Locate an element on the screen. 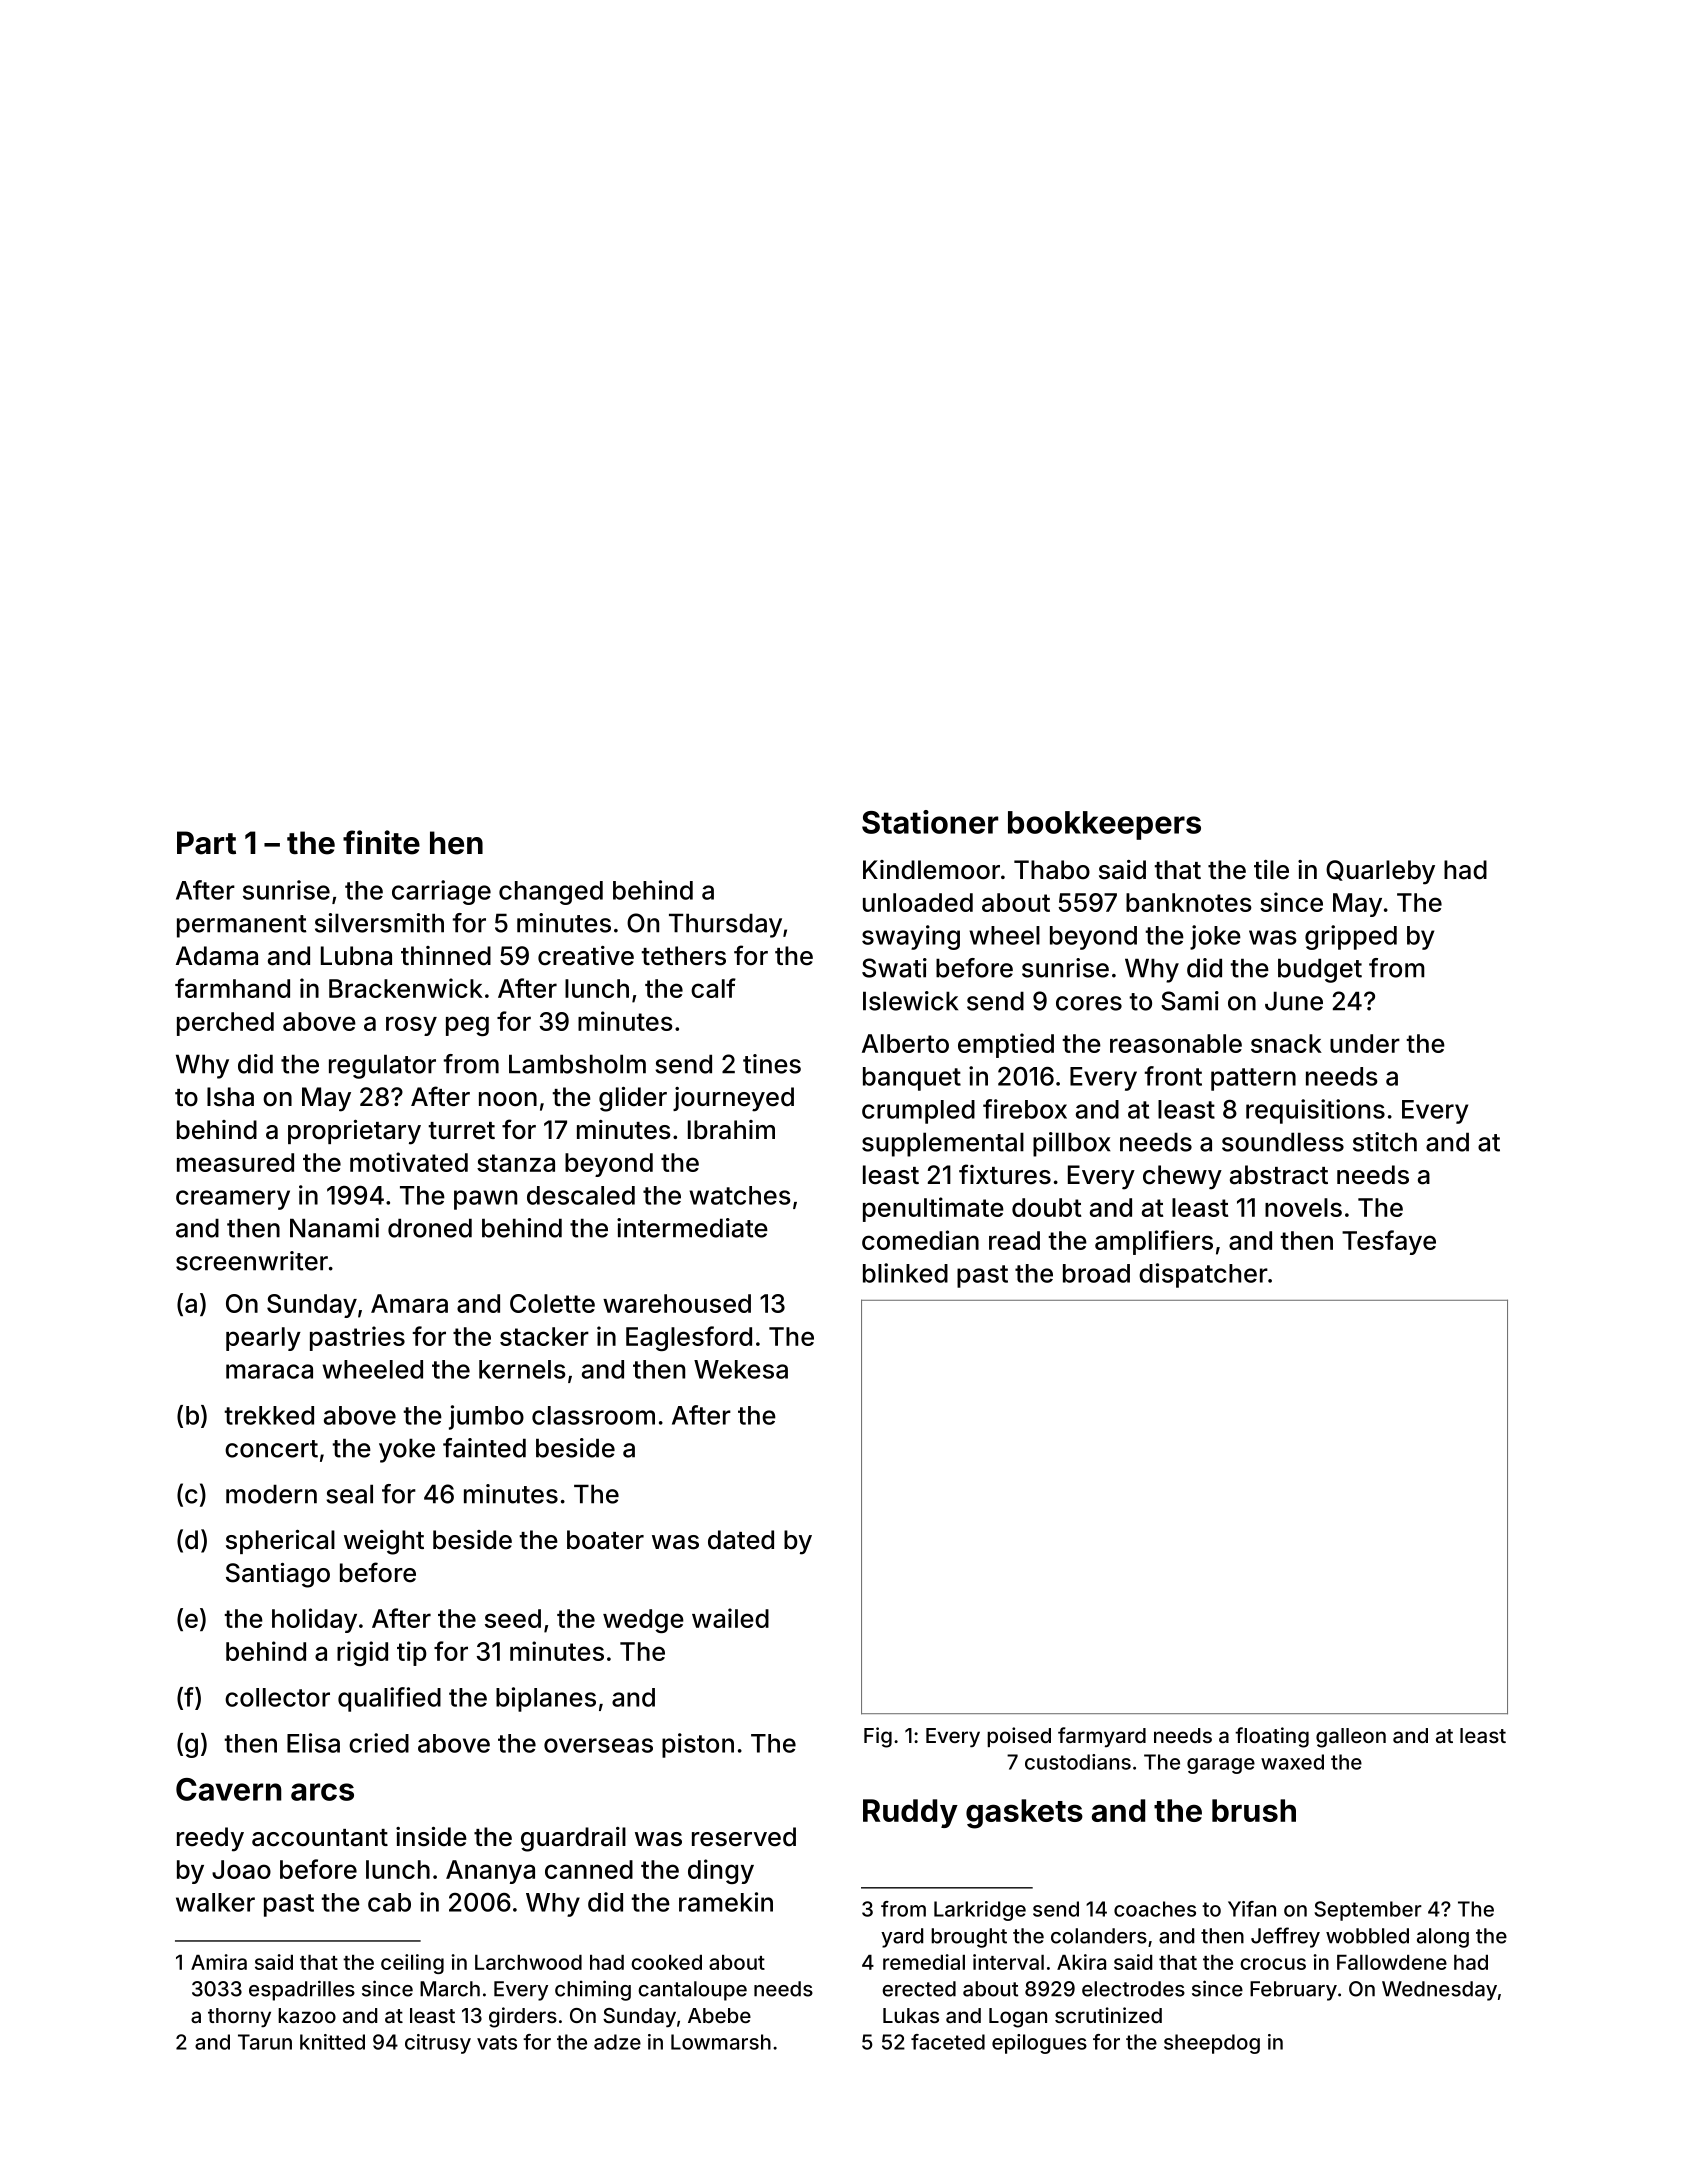 This screenshot has height=2178, width=1683. finite is located at coordinates (381, 842).
